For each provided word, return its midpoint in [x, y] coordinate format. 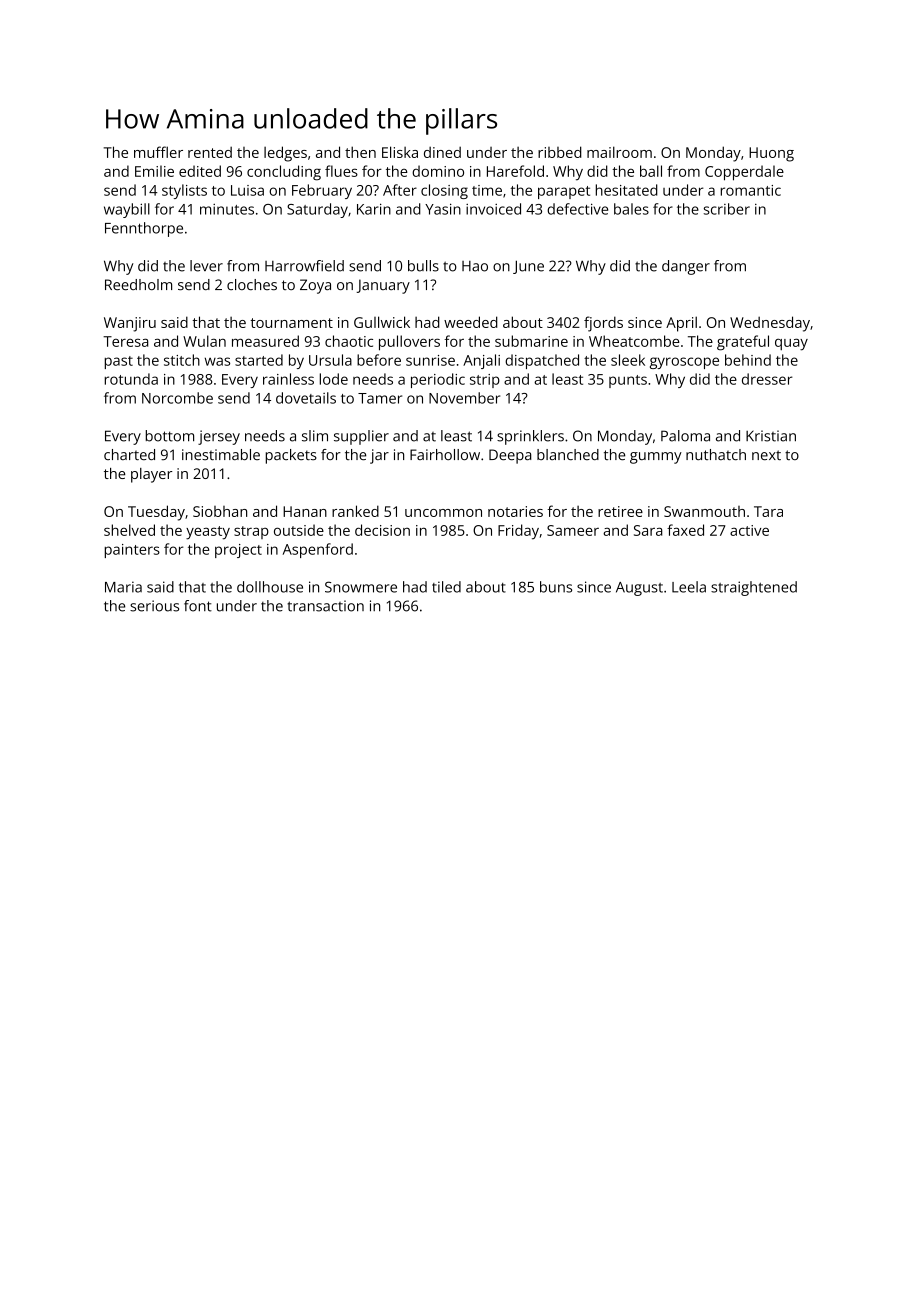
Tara [768, 511]
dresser [767, 379]
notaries [515, 511]
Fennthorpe [144, 229]
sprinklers [530, 437]
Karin [374, 209]
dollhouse [270, 587]
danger [686, 267]
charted [129, 454]
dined [442, 152]
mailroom [619, 152]
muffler [158, 152]
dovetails [306, 398]
